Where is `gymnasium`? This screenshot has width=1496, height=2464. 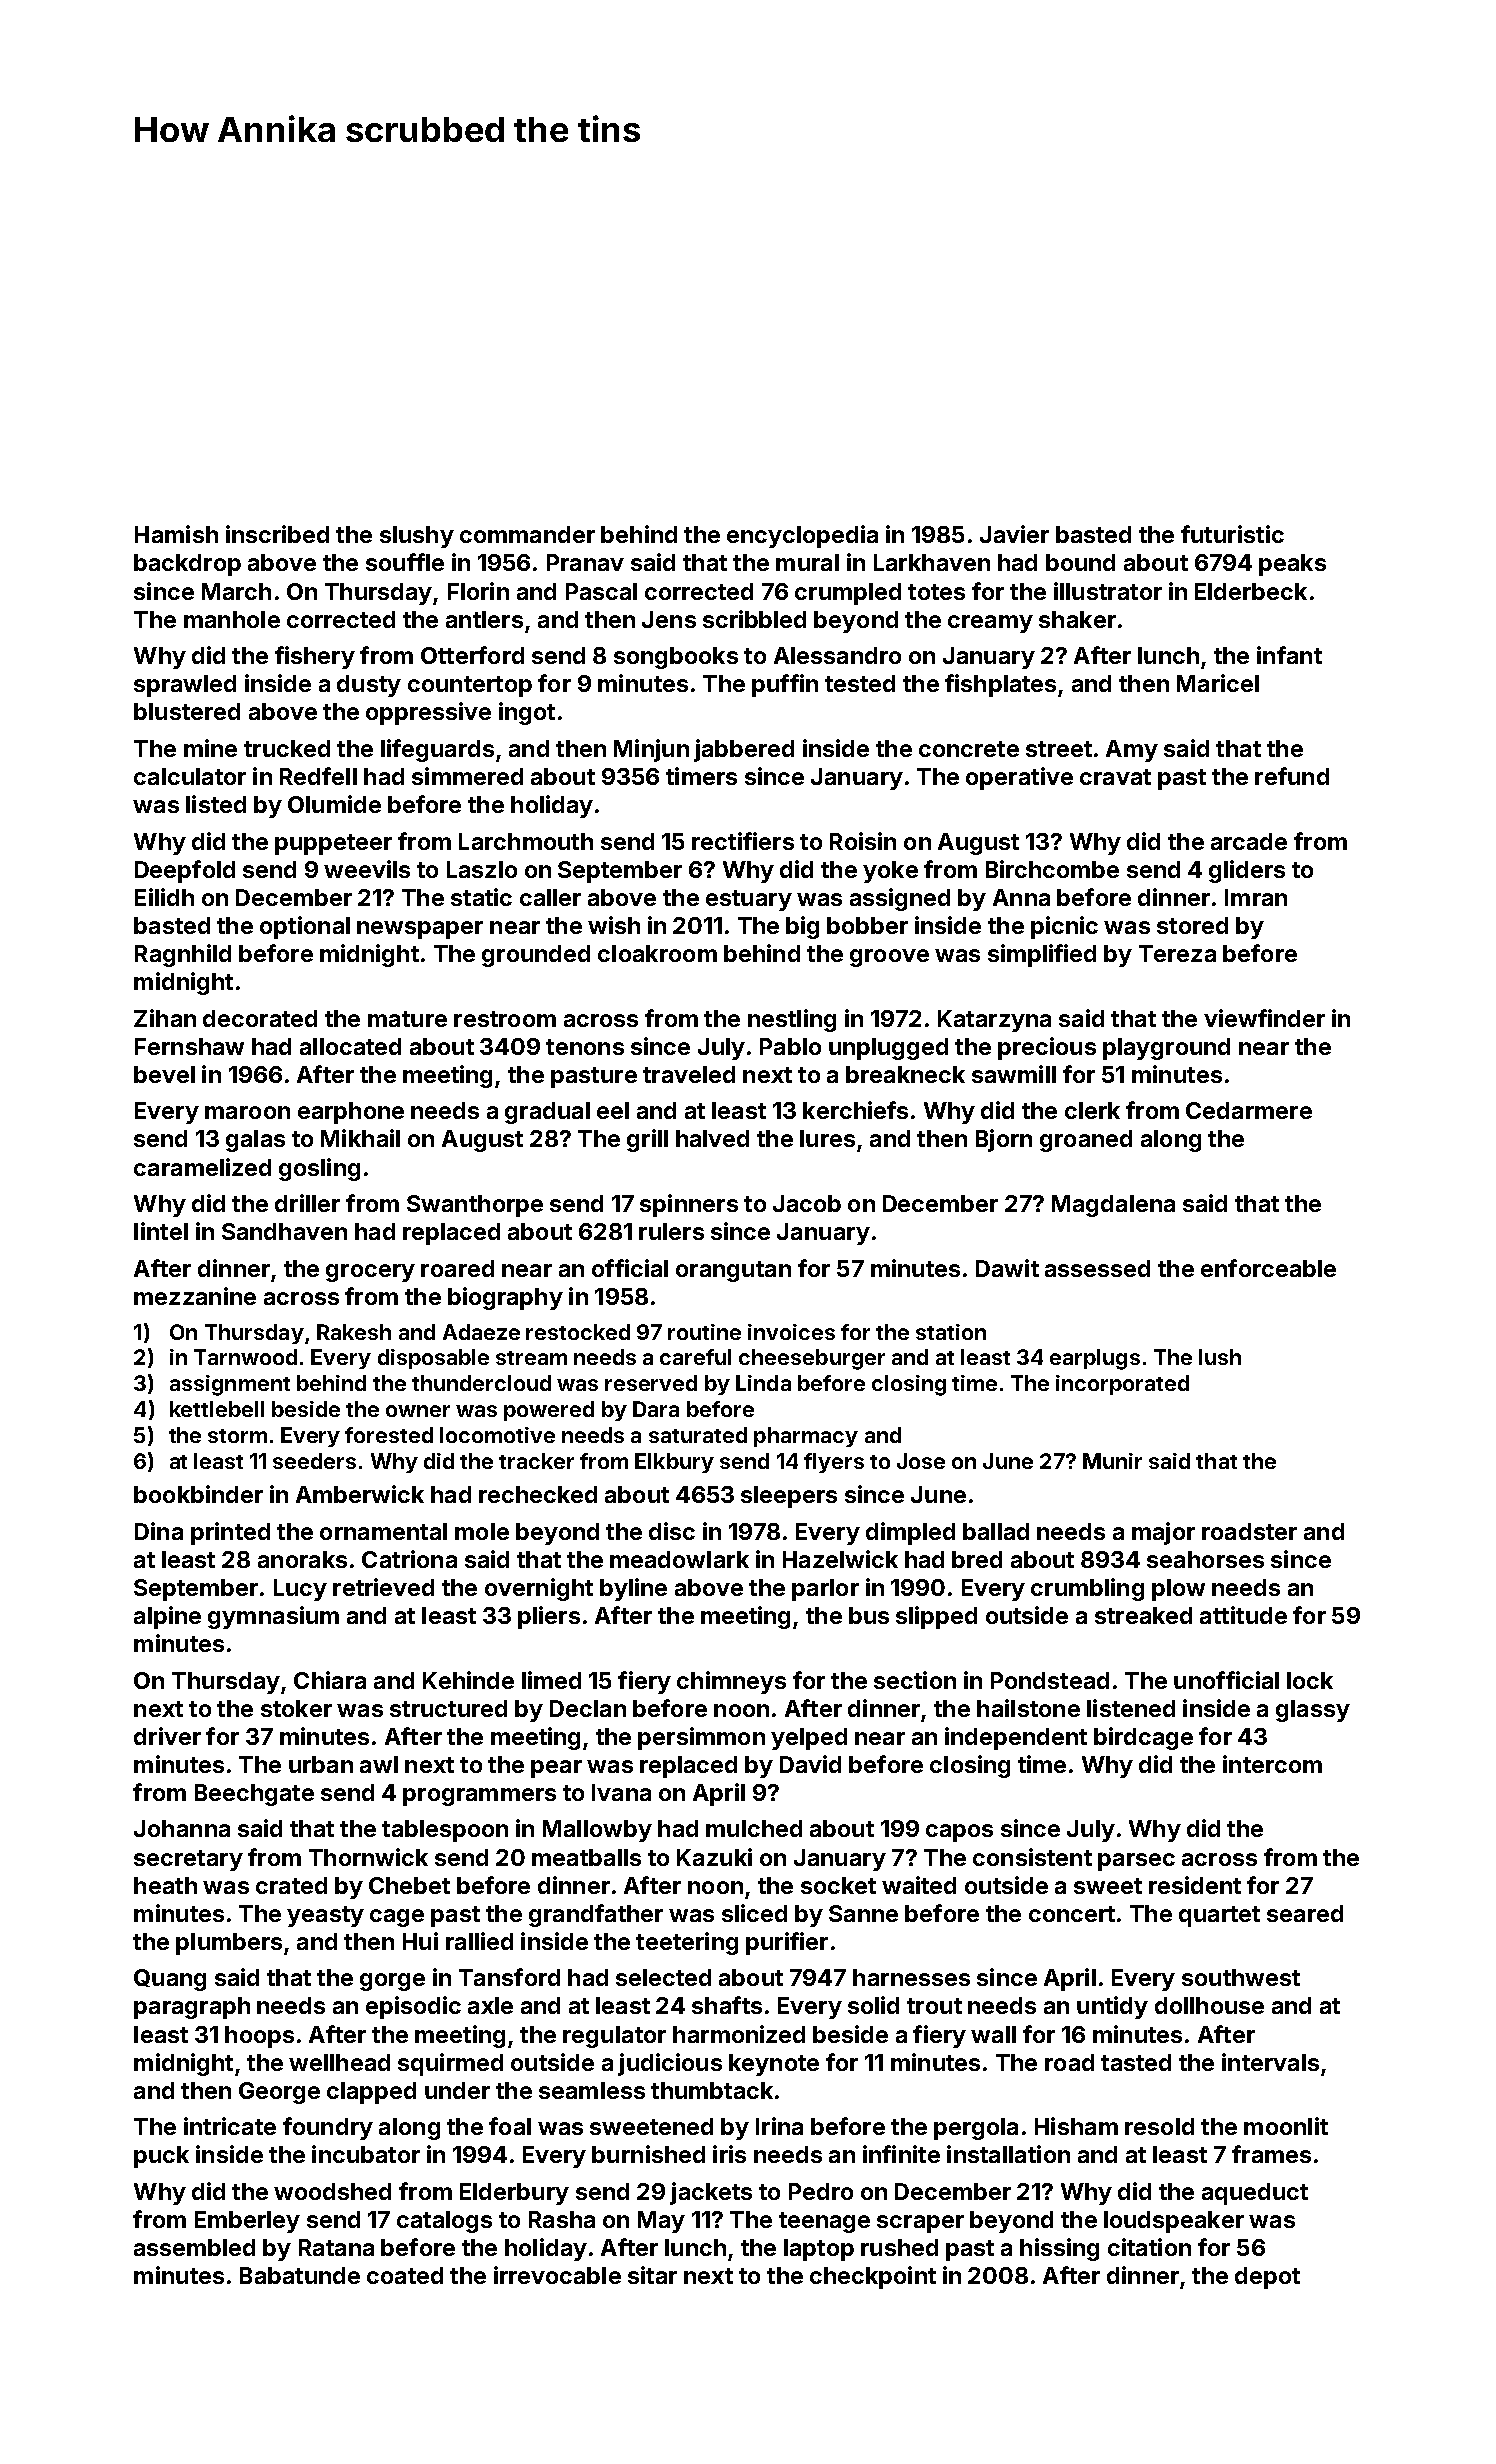
gymnasium is located at coordinates (273, 1617).
